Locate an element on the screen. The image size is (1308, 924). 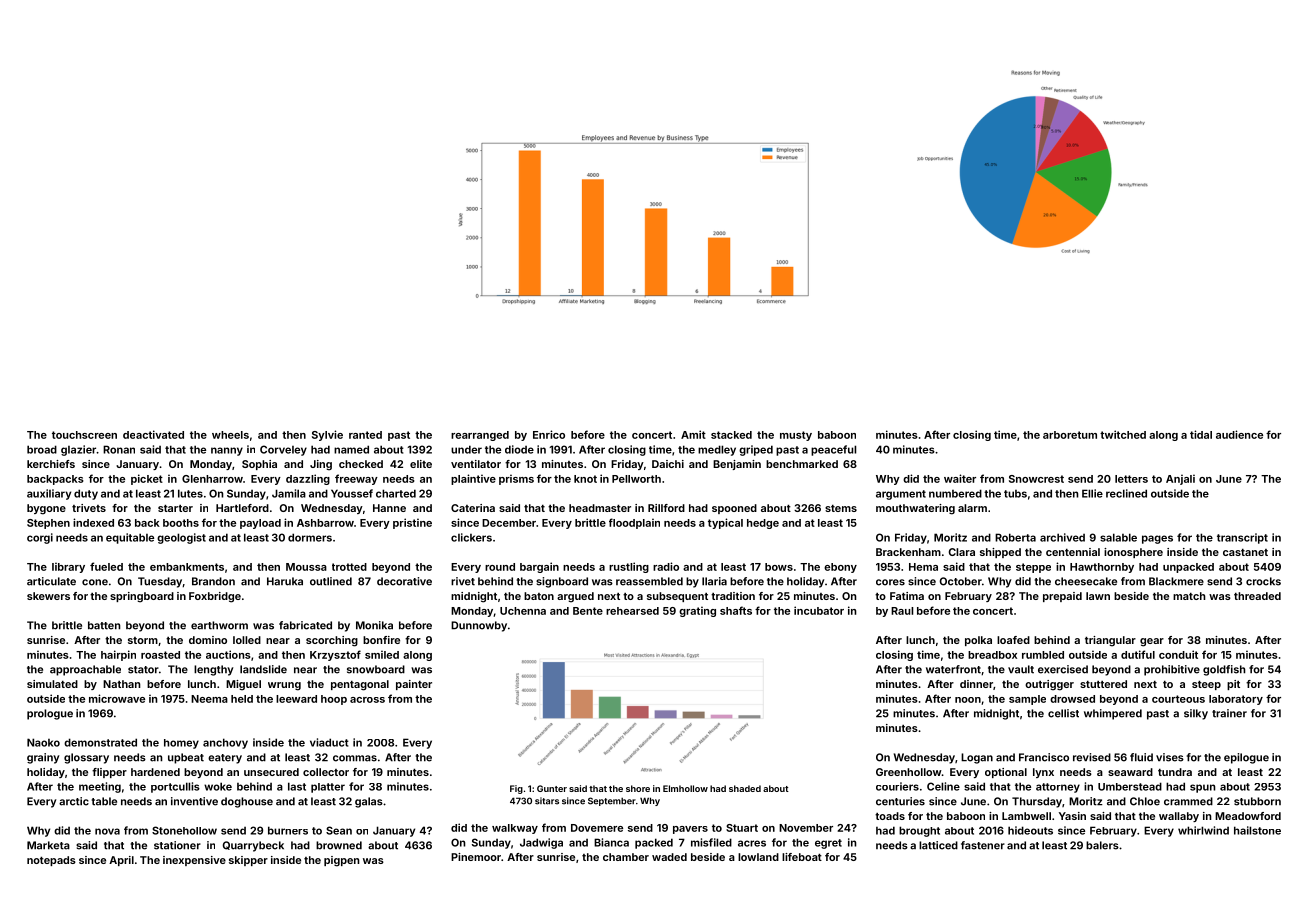
Francisco is located at coordinates (1044, 757).
